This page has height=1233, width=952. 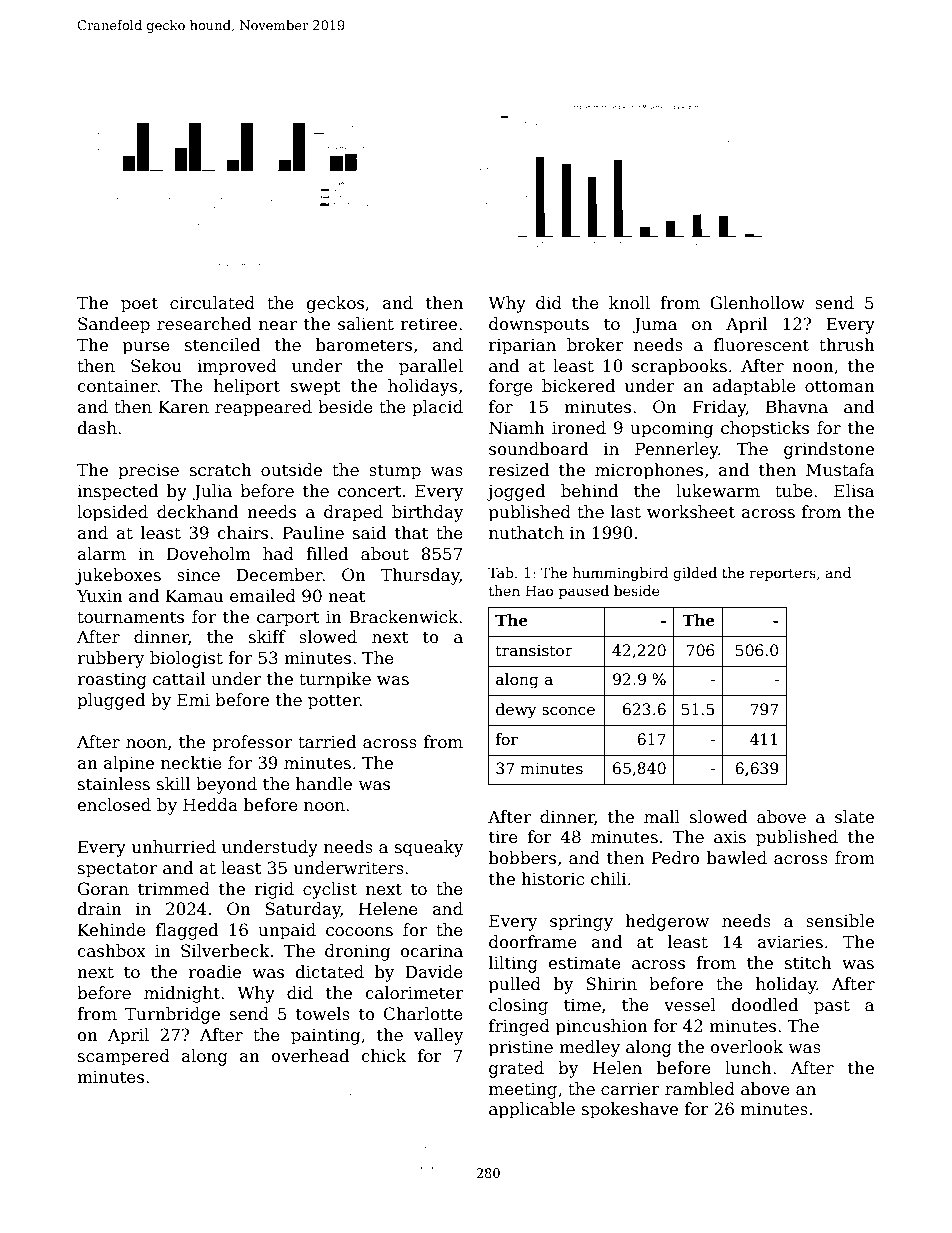 What do you see at coordinates (782, 574) in the page?
I see `reporters` at bounding box center [782, 574].
